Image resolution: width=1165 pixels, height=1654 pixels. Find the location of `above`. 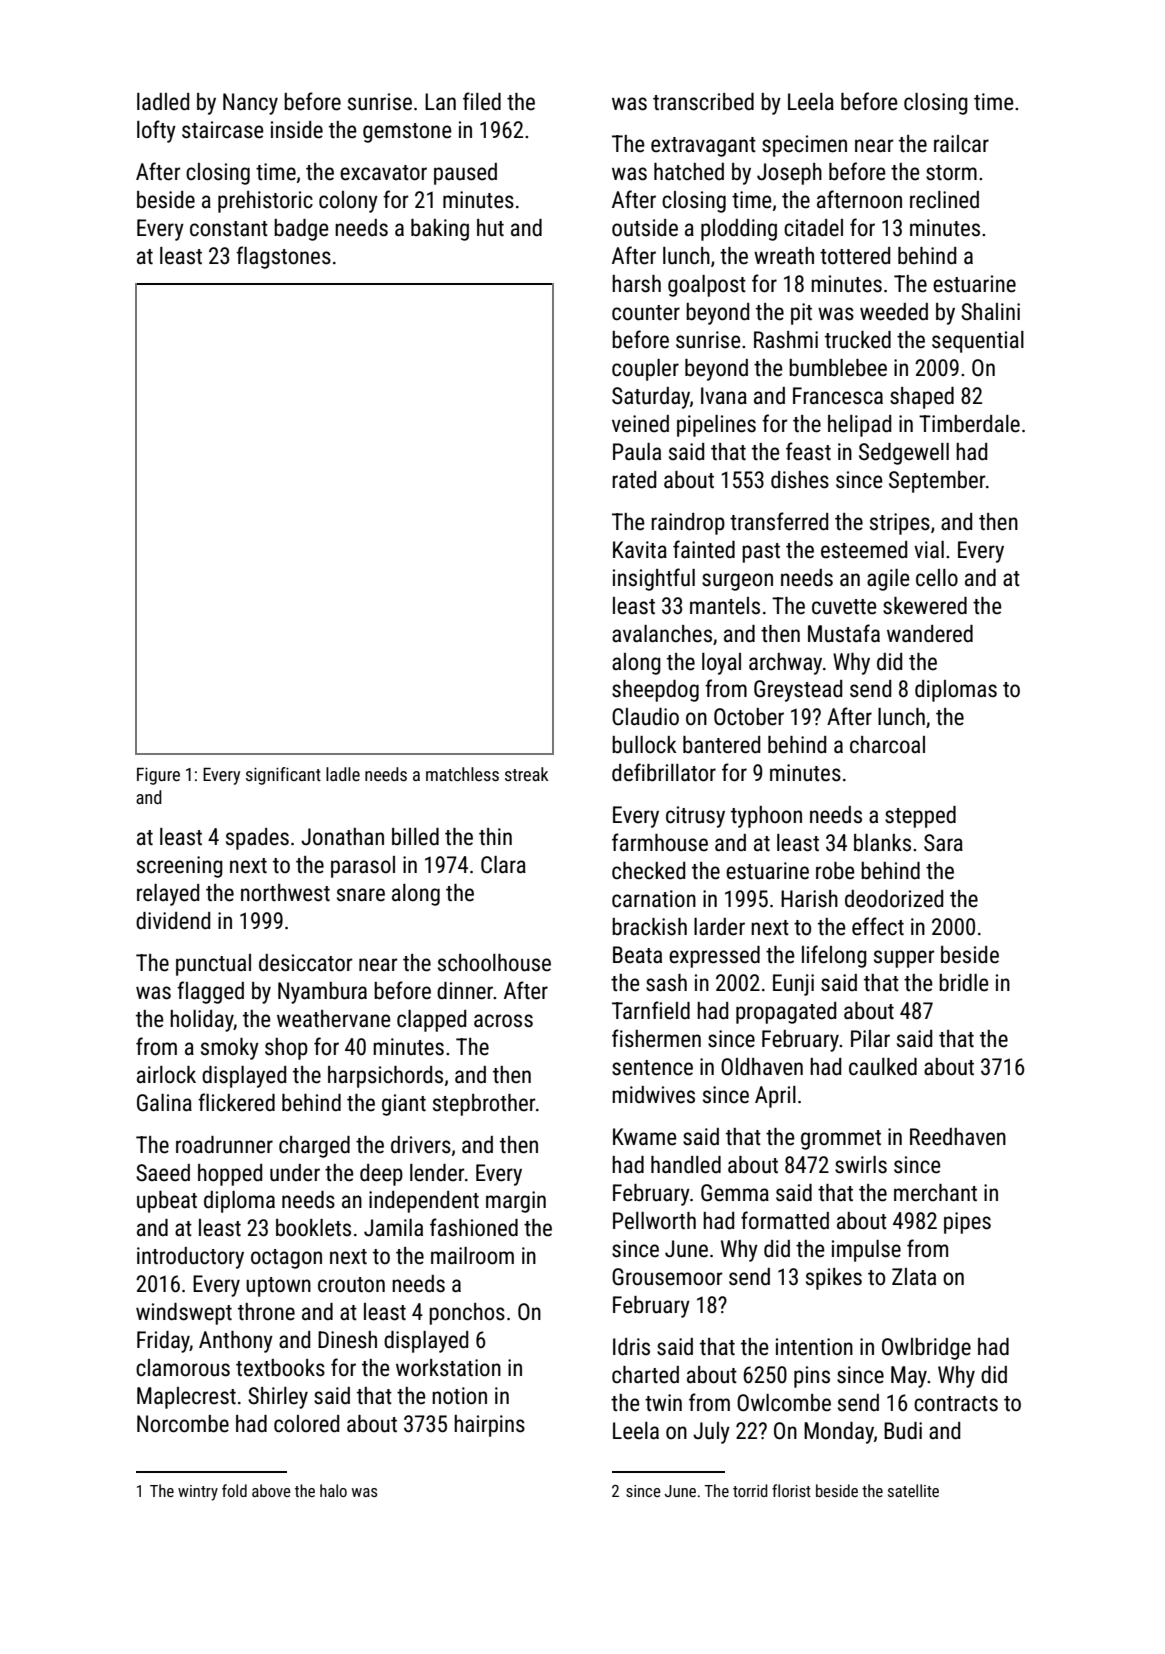

above is located at coordinates (271, 1490).
